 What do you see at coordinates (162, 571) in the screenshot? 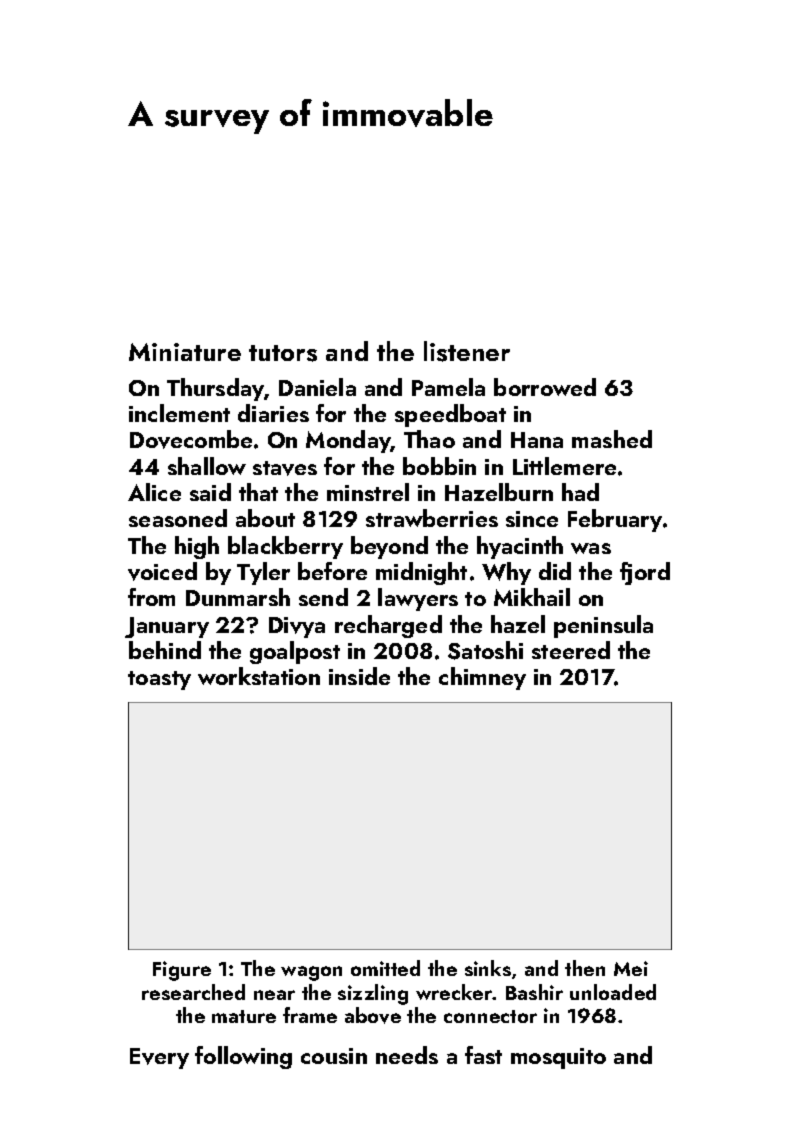
I see `voiced` at bounding box center [162, 571].
